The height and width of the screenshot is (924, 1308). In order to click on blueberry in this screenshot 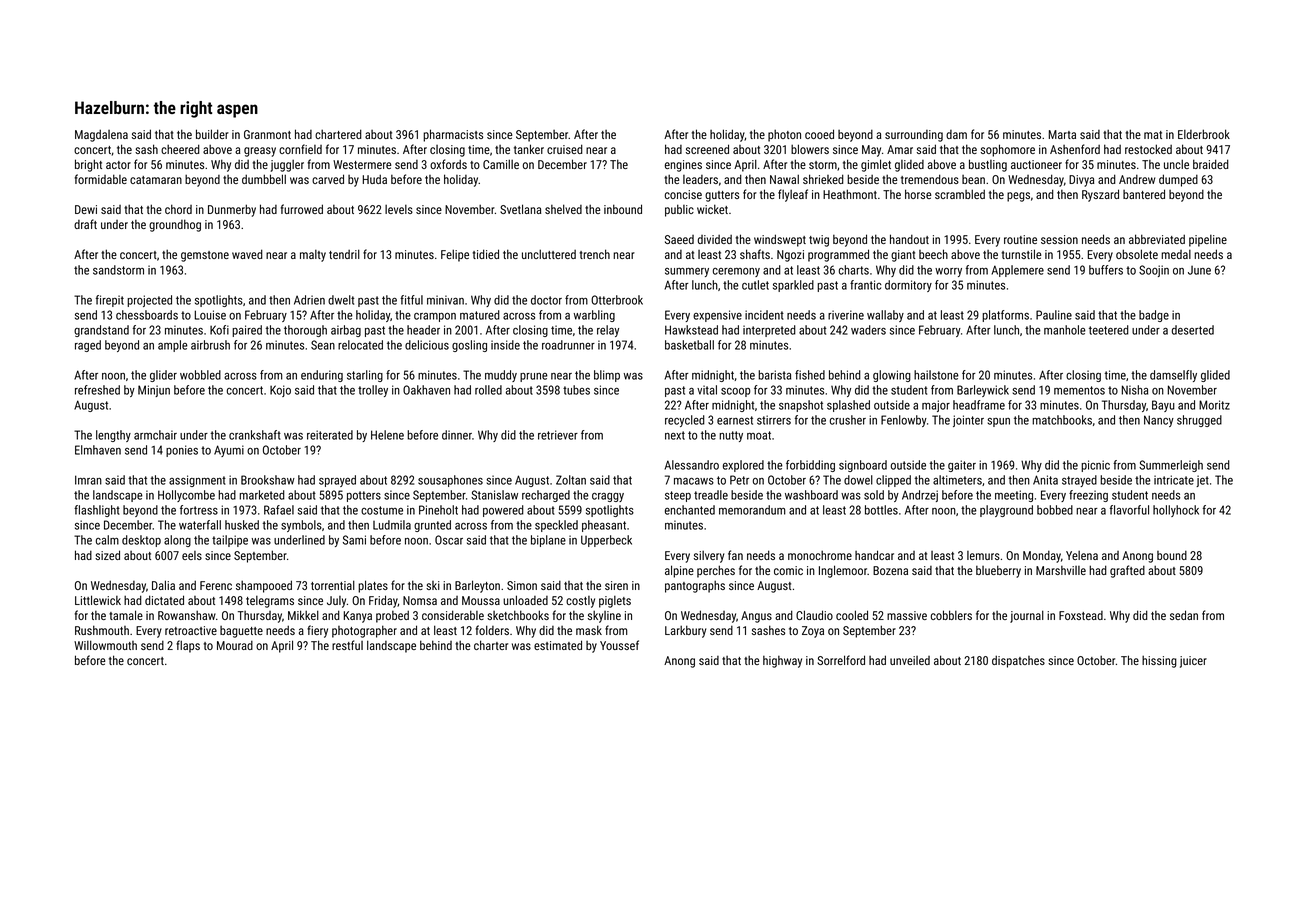, I will do `click(998, 571)`.
